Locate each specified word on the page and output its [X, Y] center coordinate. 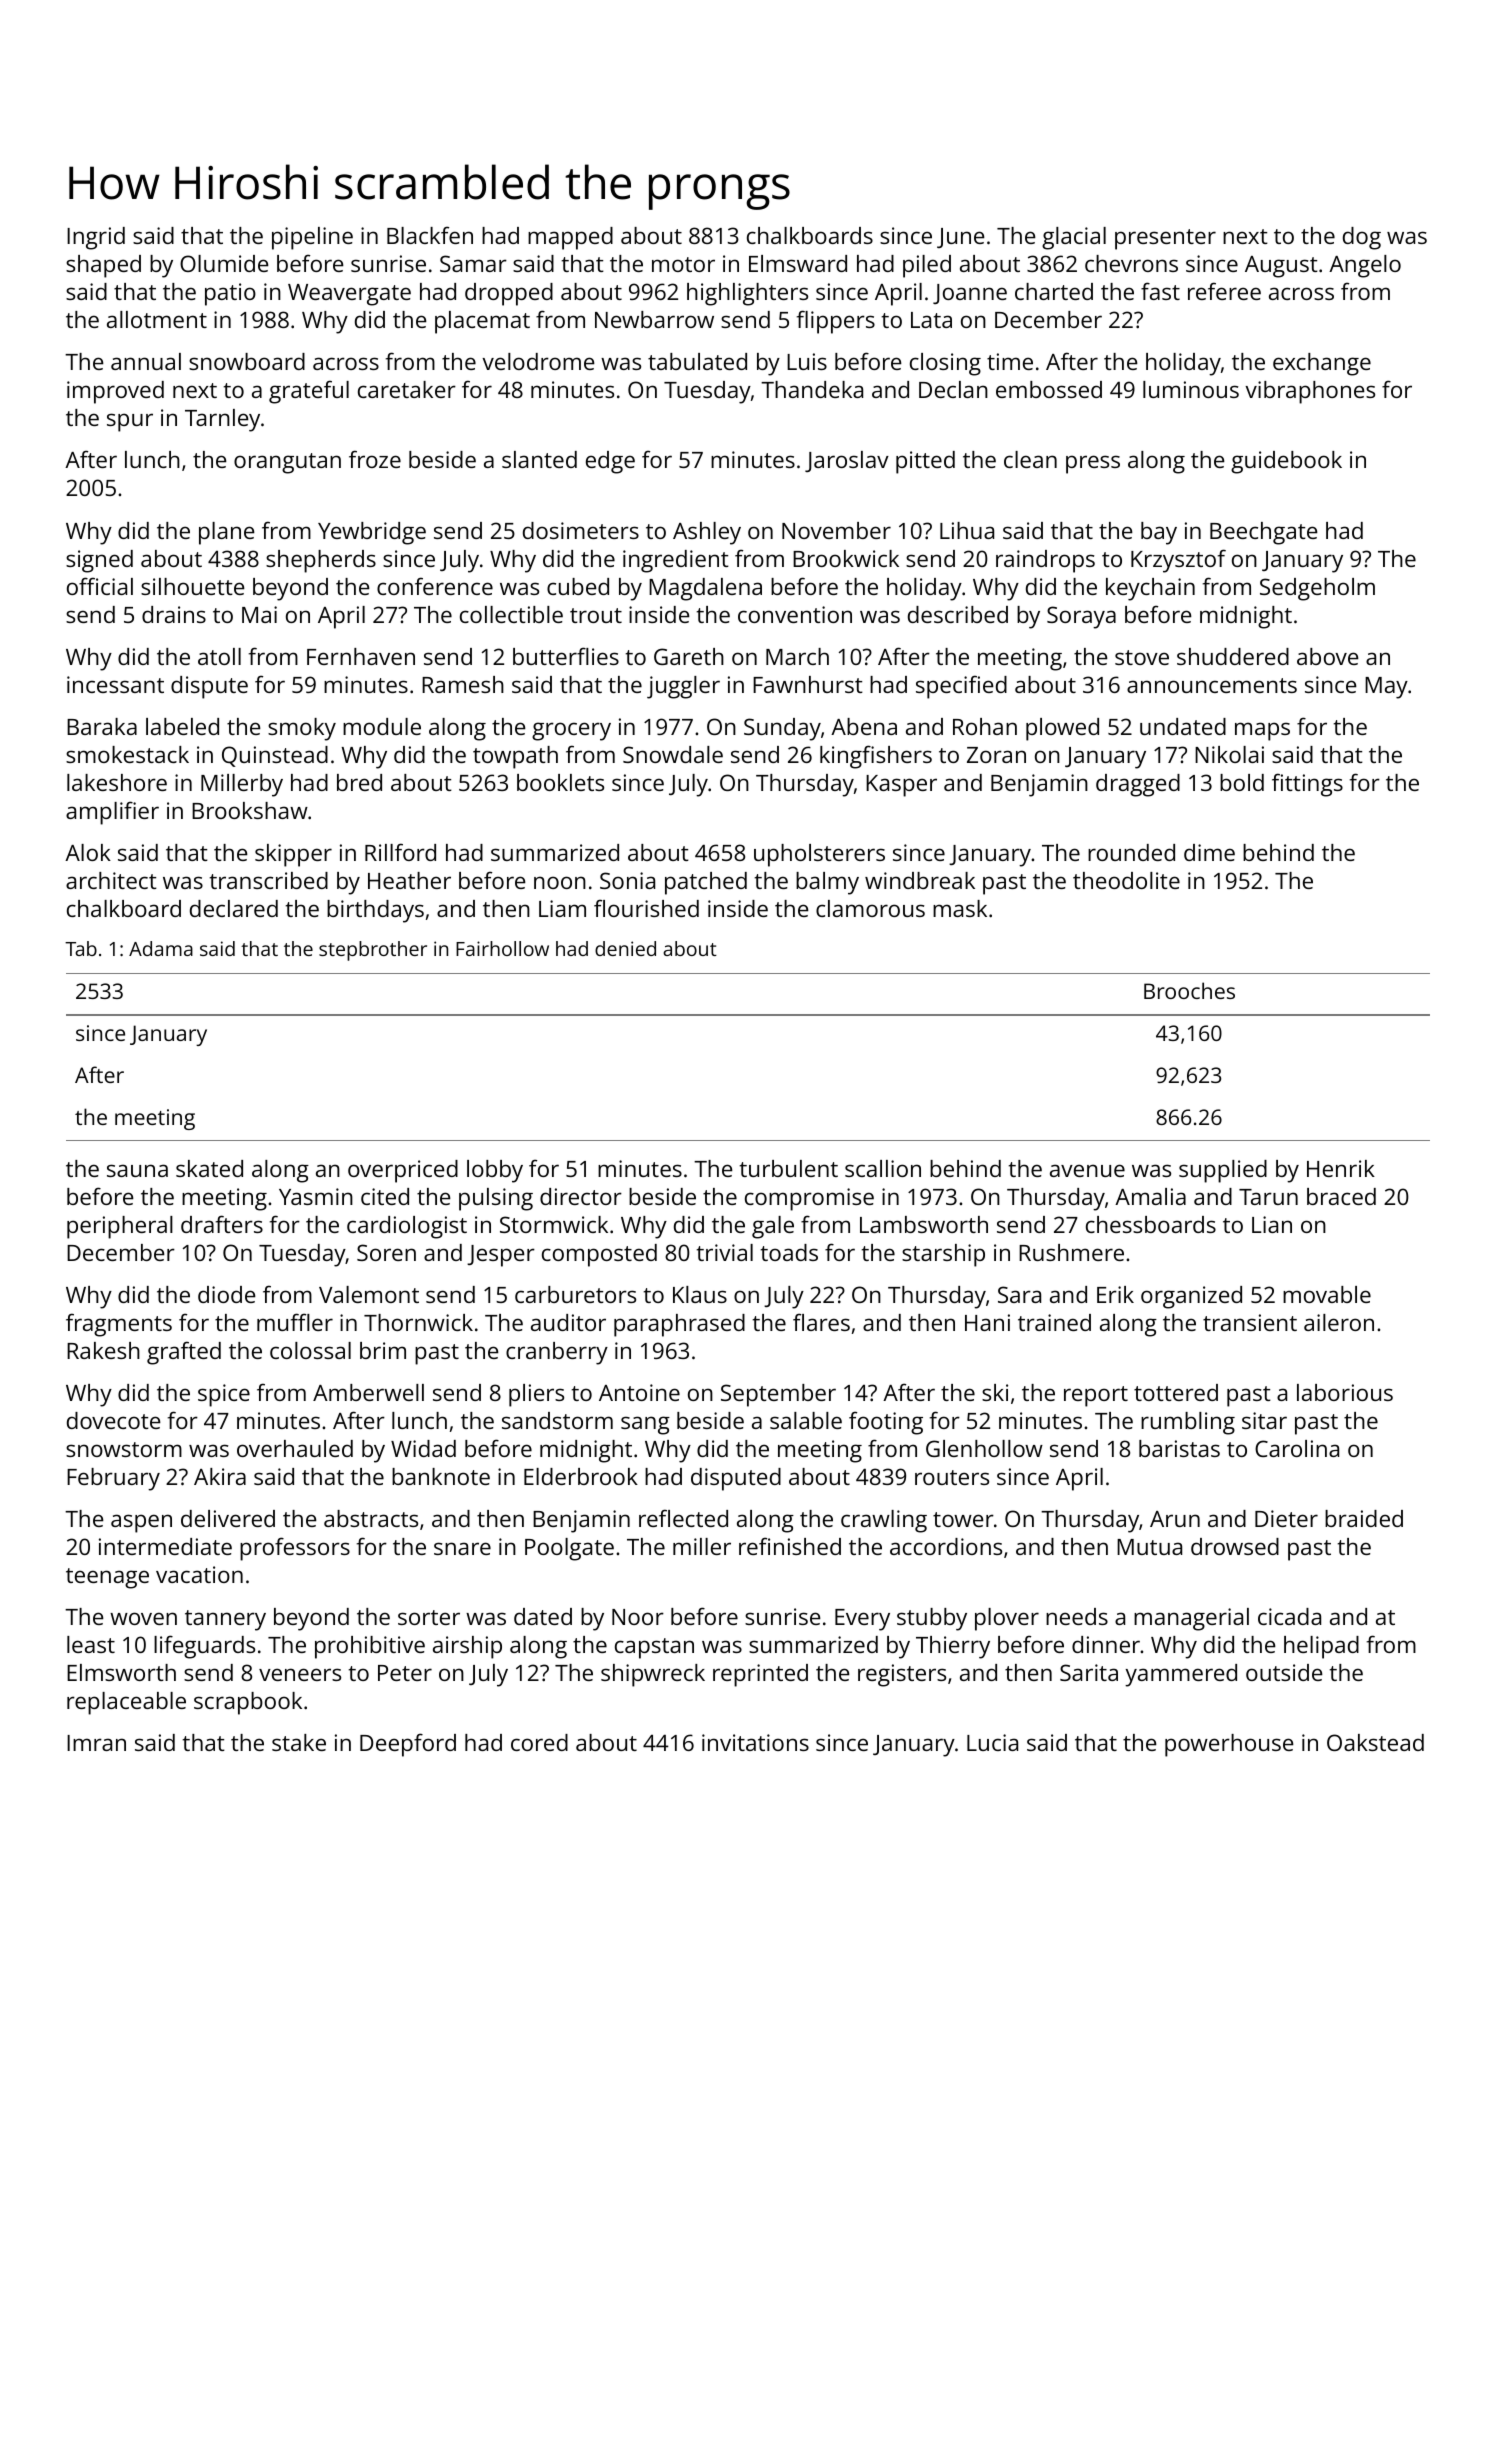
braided [1364, 1518]
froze [375, 459]
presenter [1165, 239]
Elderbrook [581, 1476]
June [961, 238]
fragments [119, 1325]
